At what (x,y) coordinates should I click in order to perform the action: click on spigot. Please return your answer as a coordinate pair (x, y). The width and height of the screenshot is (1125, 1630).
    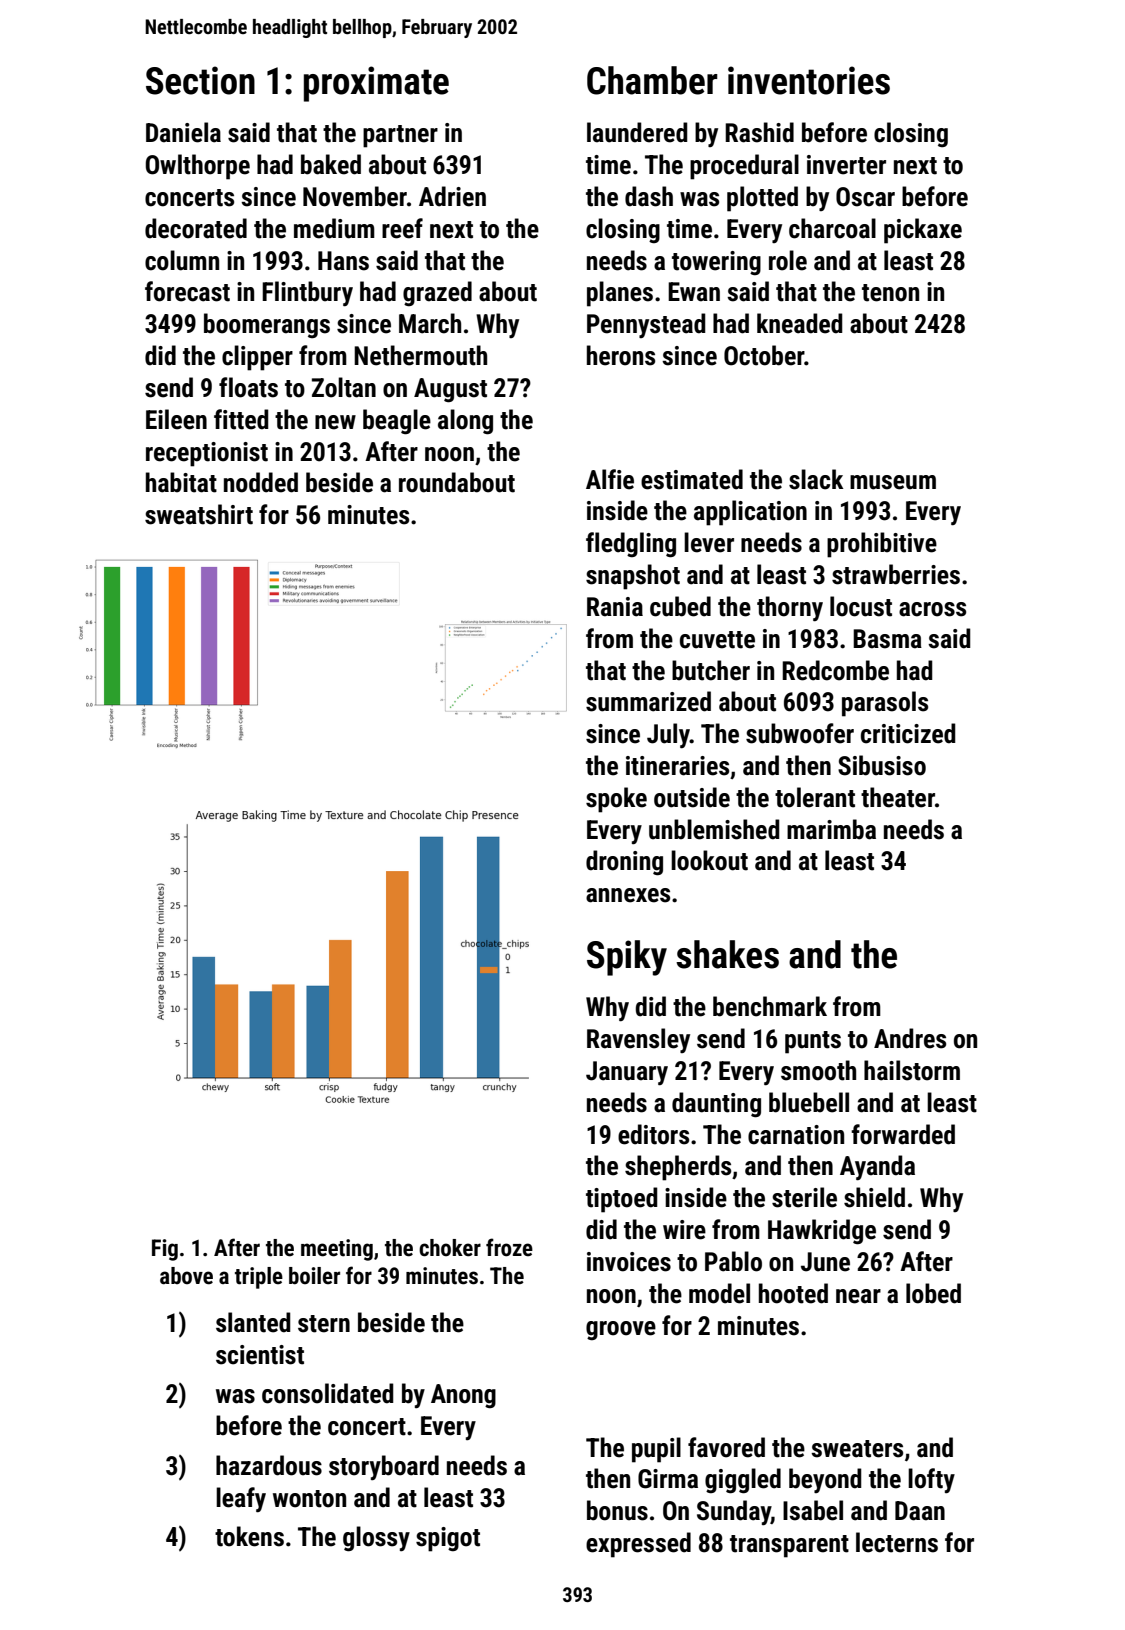
    Looking at the image, I should click on (448, 1539).
